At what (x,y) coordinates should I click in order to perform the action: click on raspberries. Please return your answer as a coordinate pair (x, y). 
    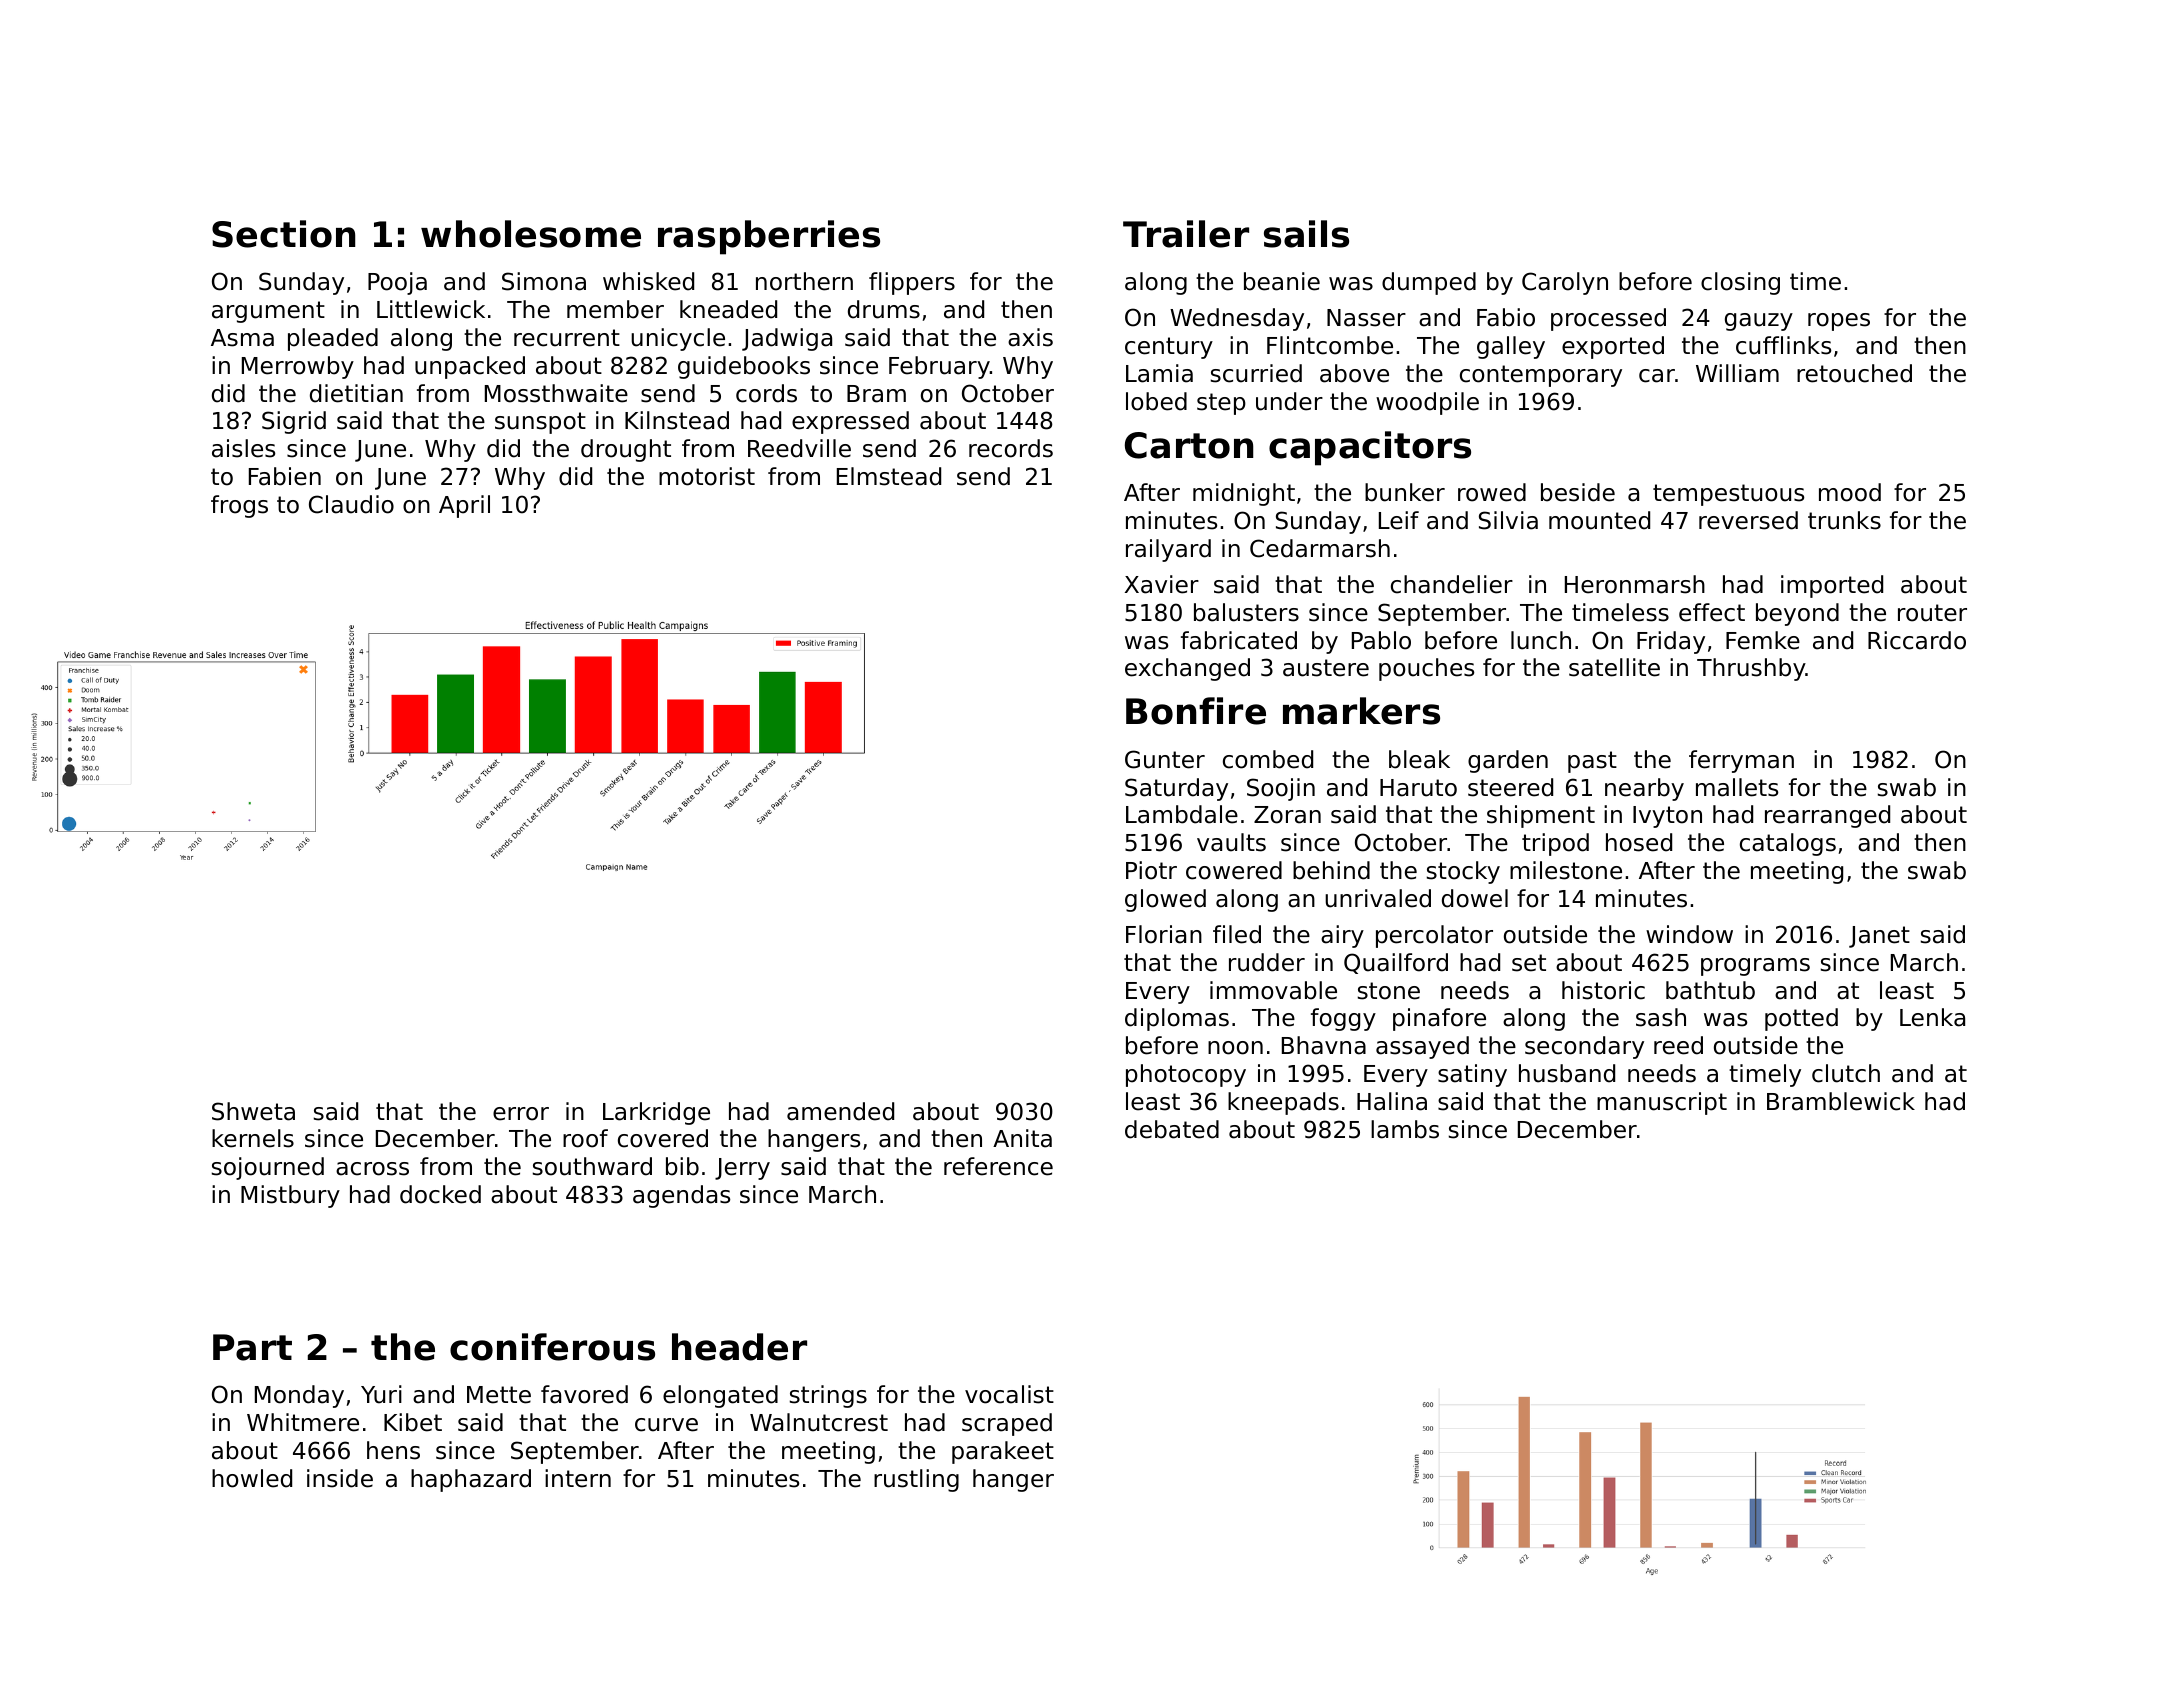
    Looking at the image, I should click on (769, 237).
